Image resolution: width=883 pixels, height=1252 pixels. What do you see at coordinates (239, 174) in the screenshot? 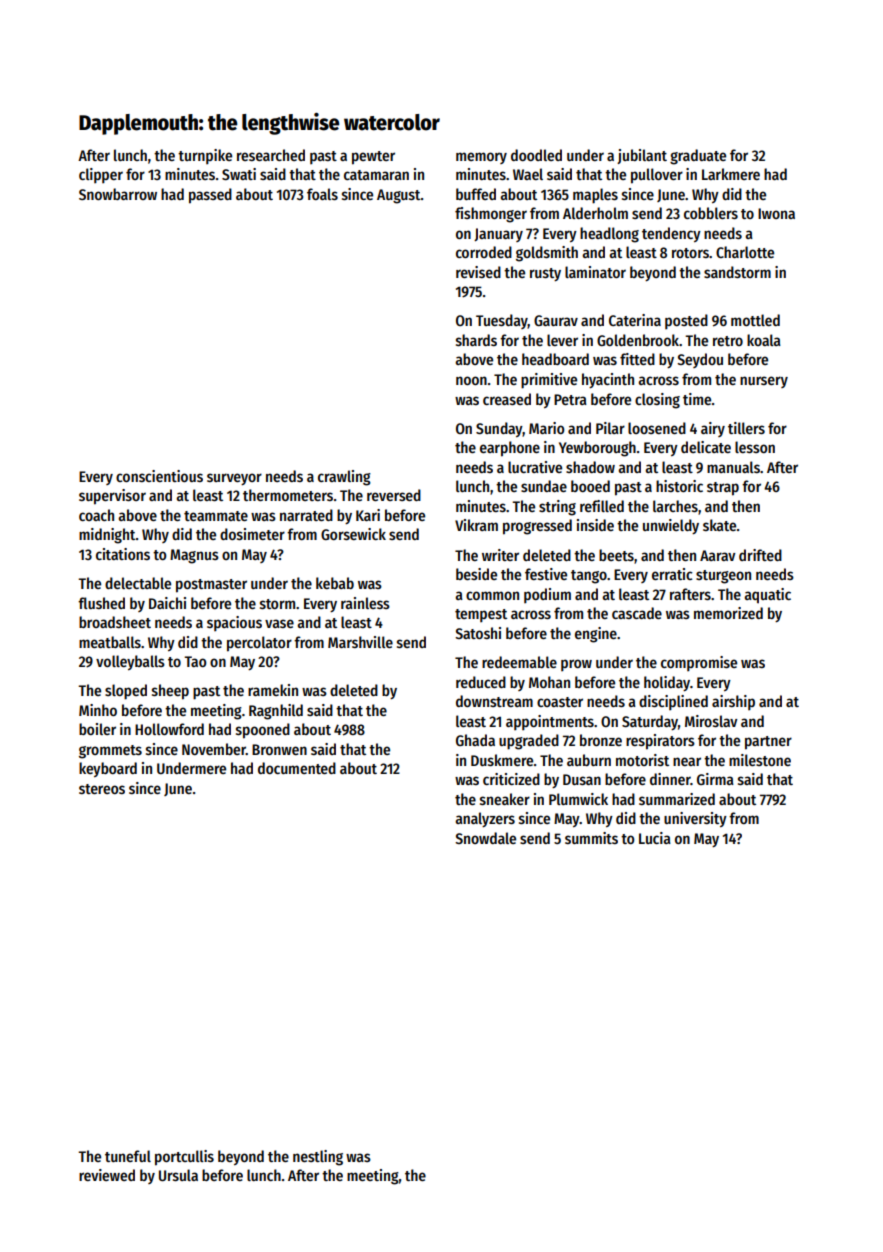
I see `Swati` at bounding box center [239, 174].
